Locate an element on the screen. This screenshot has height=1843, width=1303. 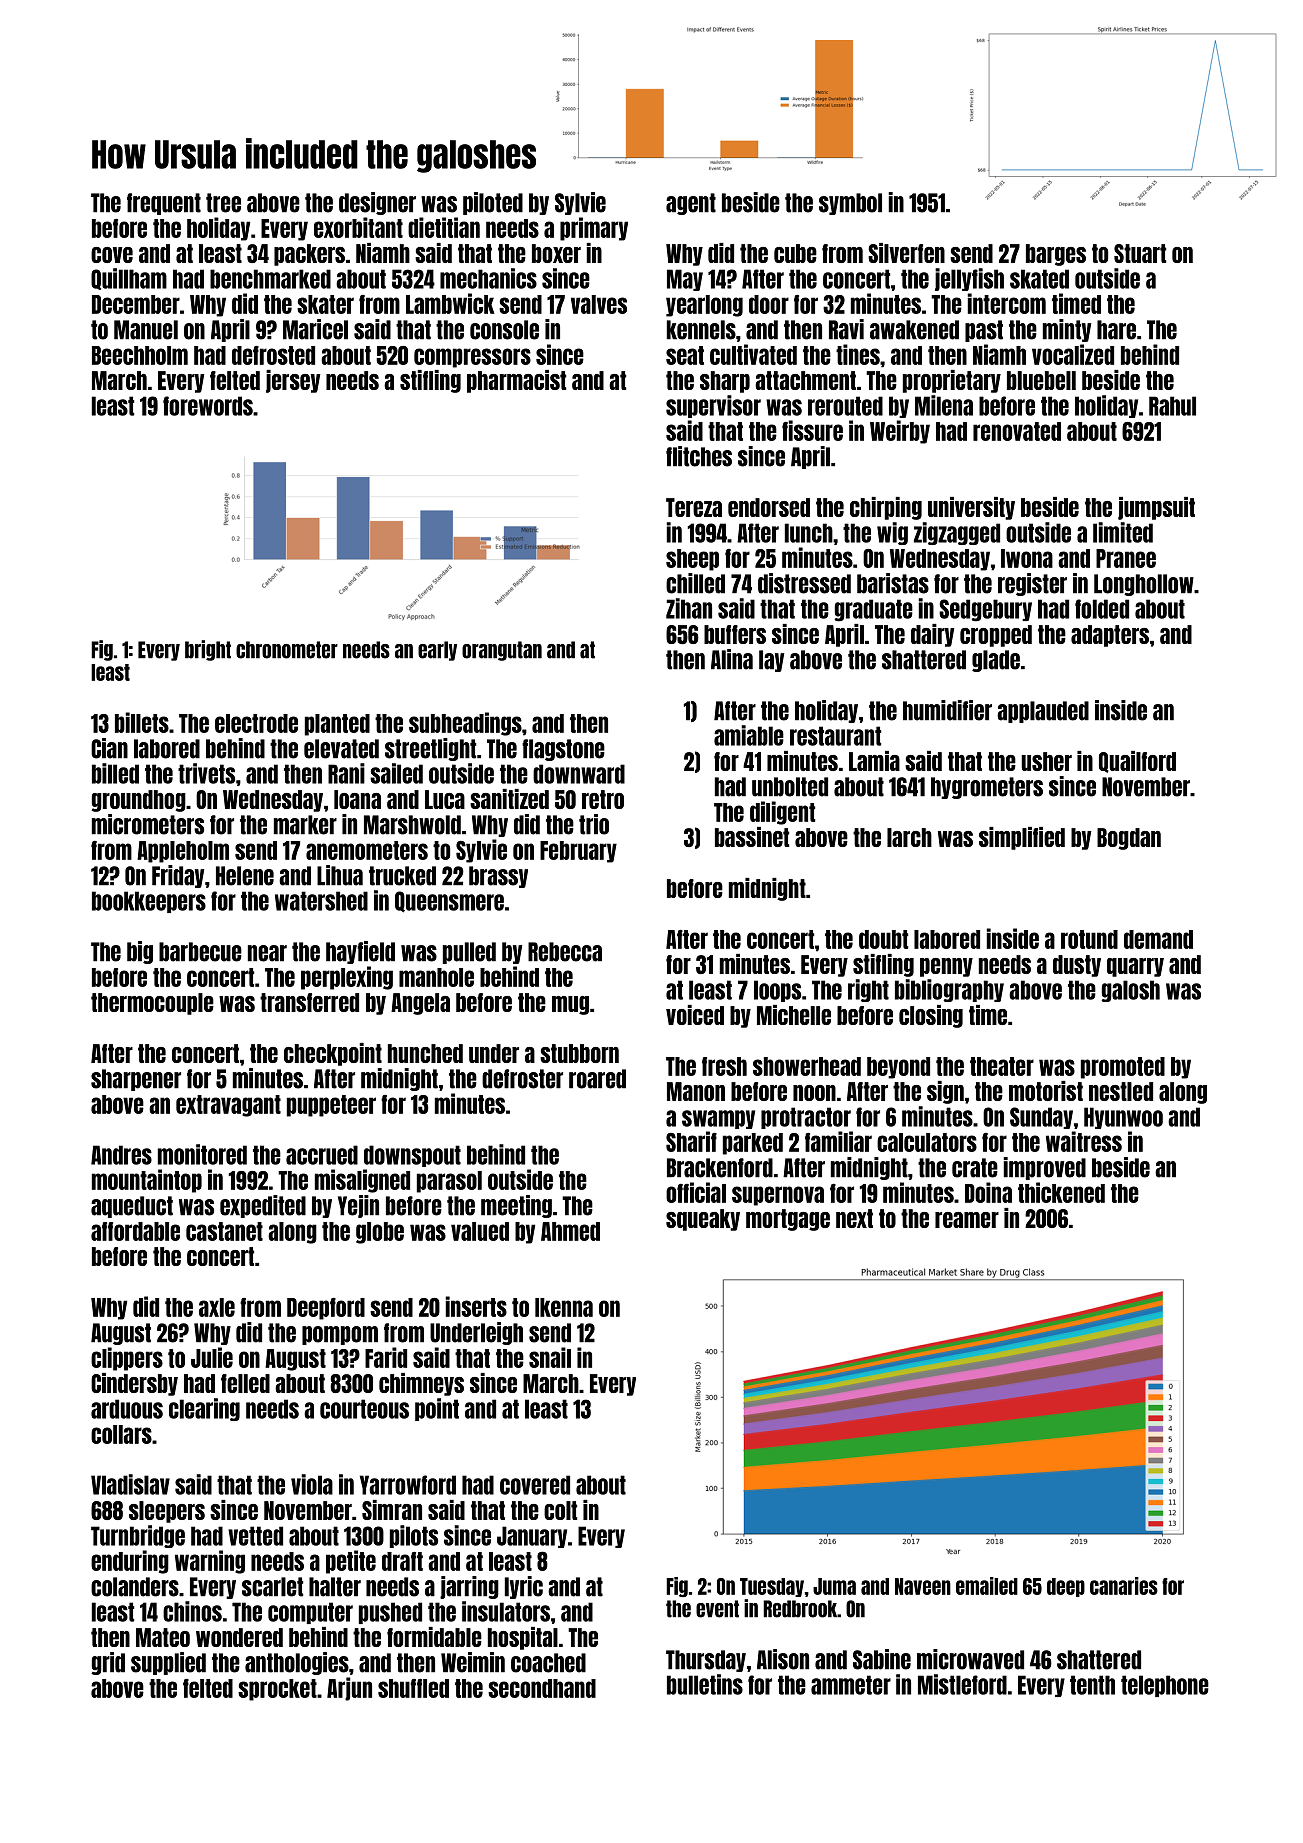
Vladislav is located at coordinates (130, 1484).
